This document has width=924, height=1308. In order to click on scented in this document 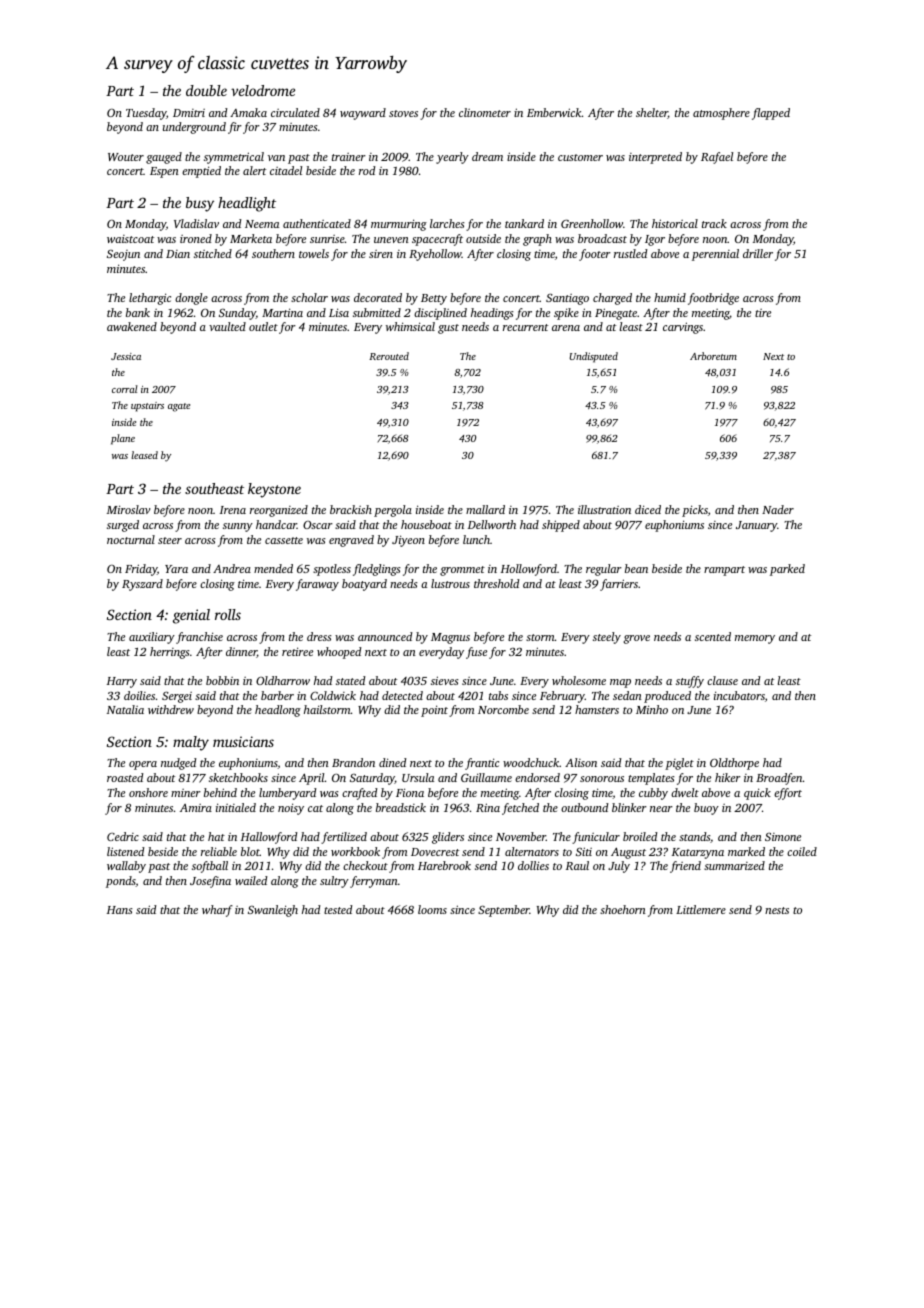, I will do `click(713, 636)`.
